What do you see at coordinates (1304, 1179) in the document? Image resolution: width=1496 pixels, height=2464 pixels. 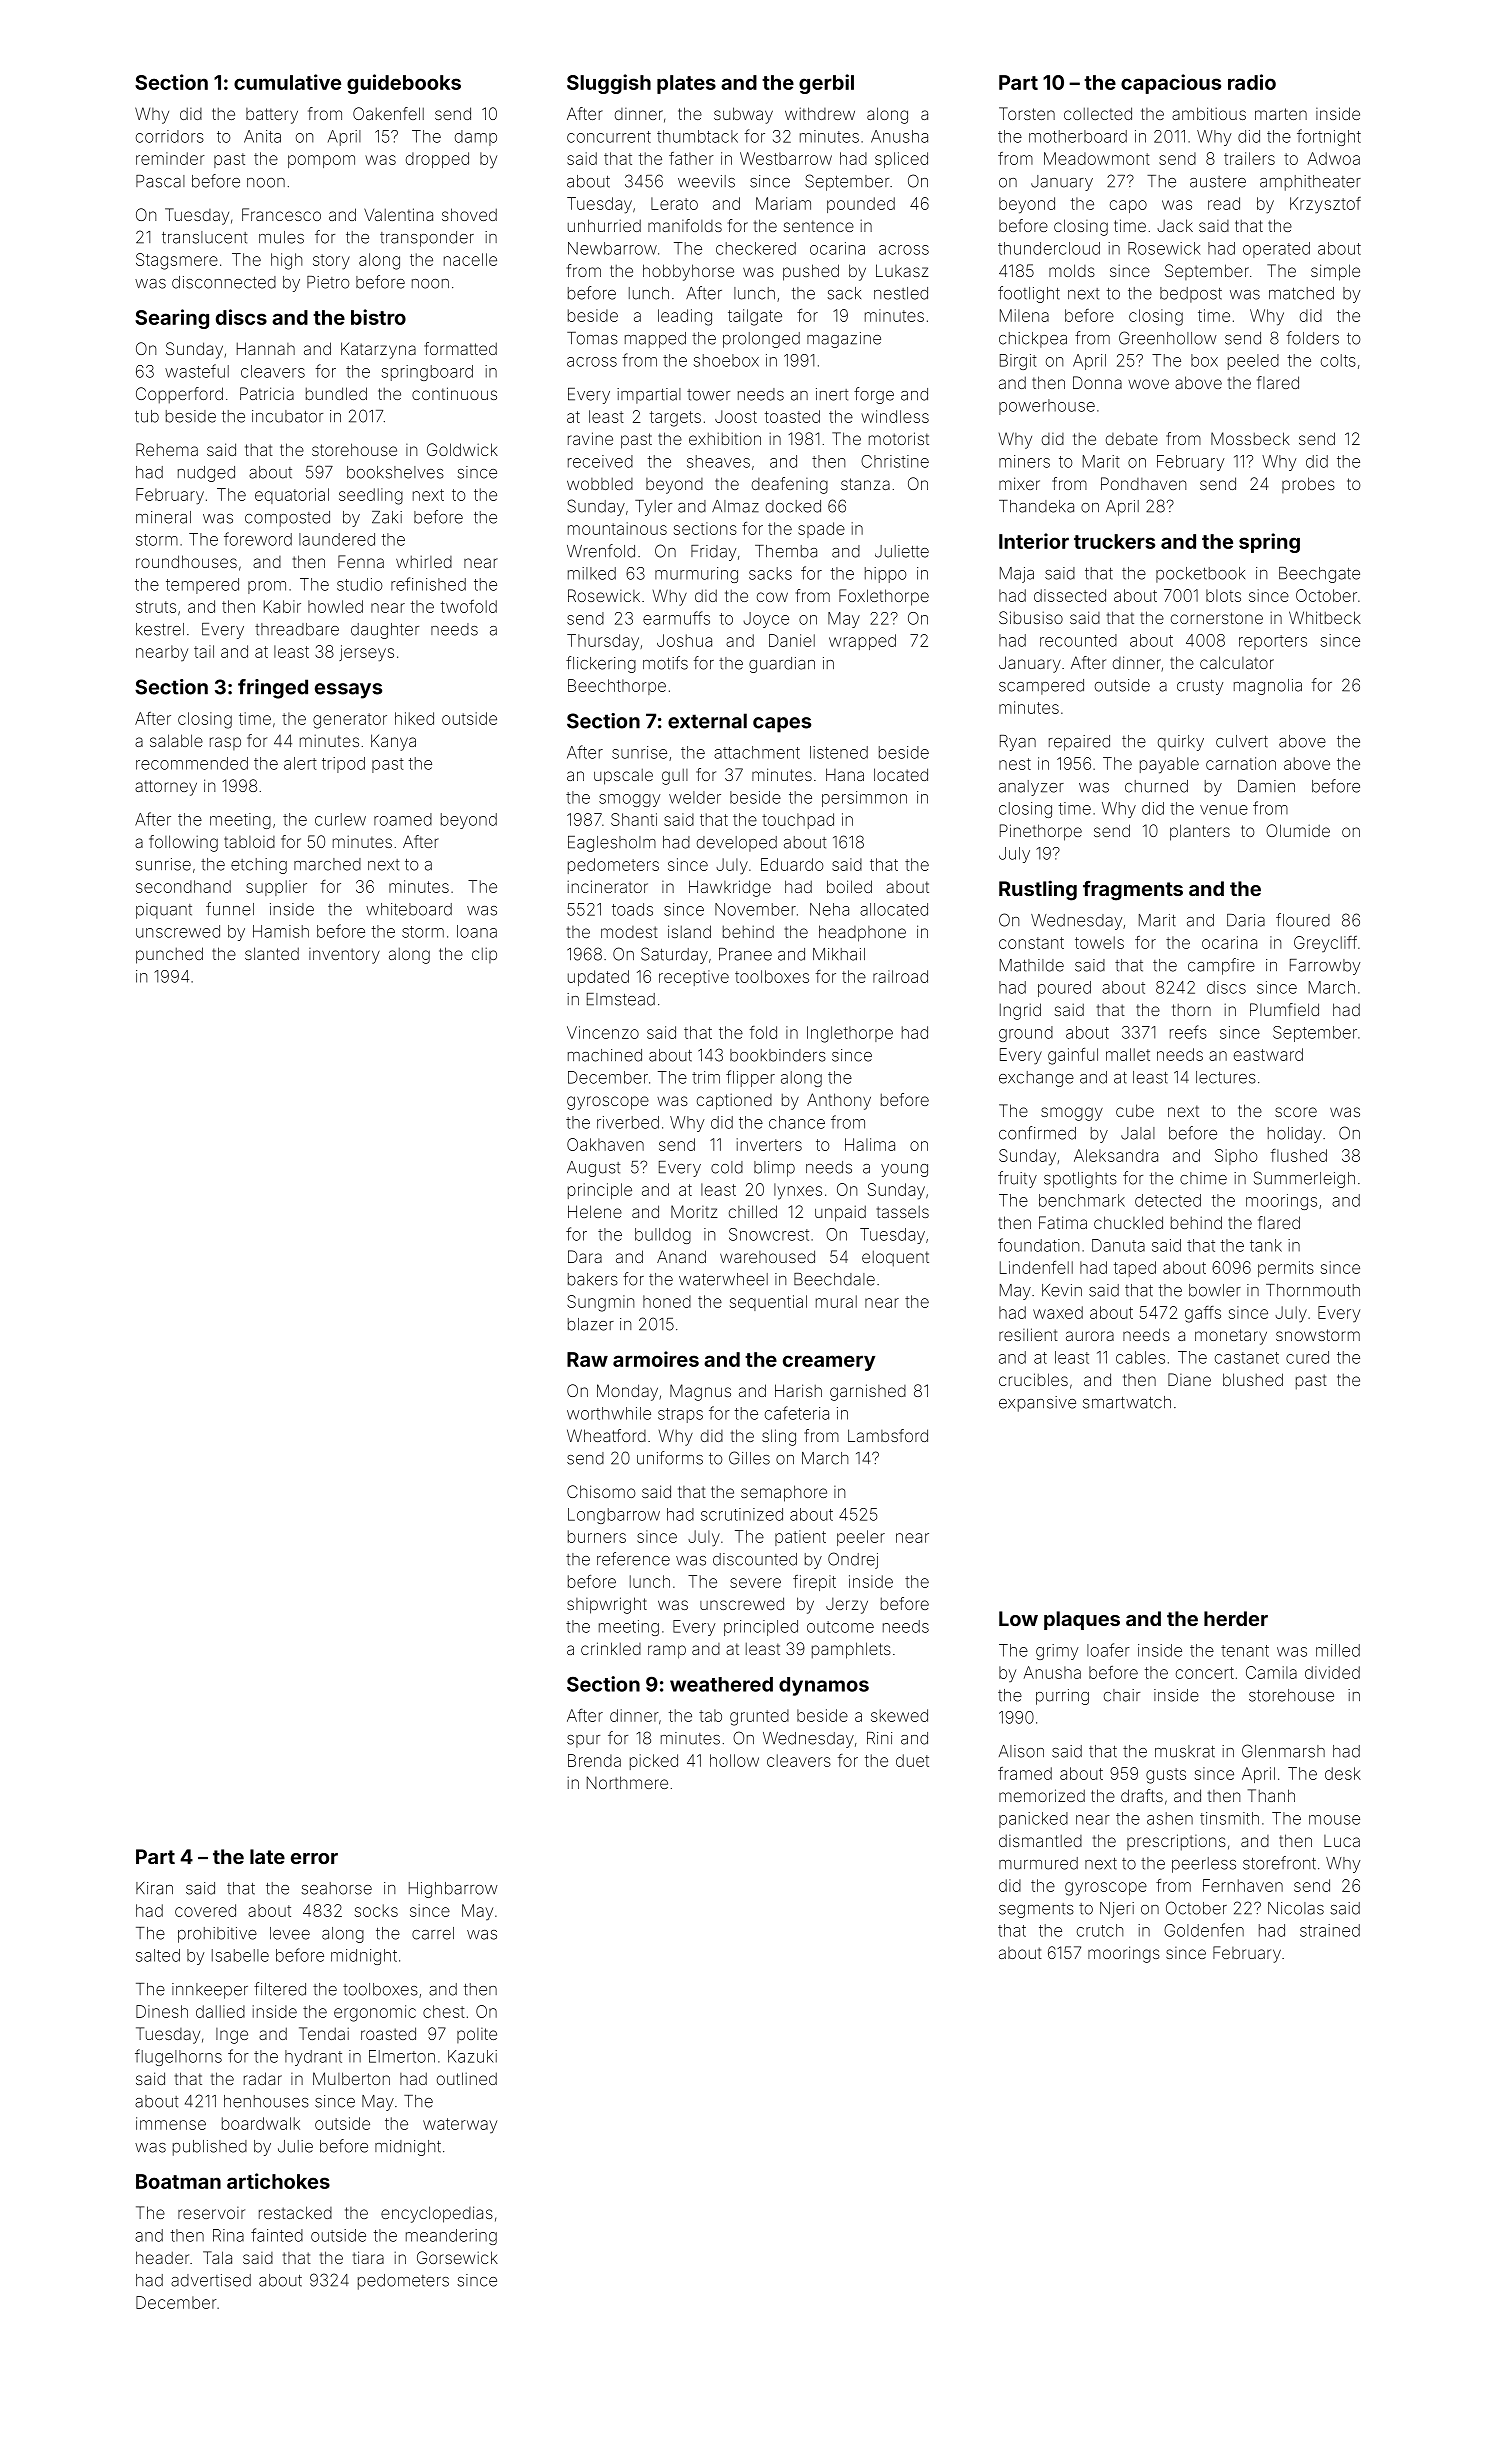 I see `Summerleigh` at bounding box center [1304, 1179].
